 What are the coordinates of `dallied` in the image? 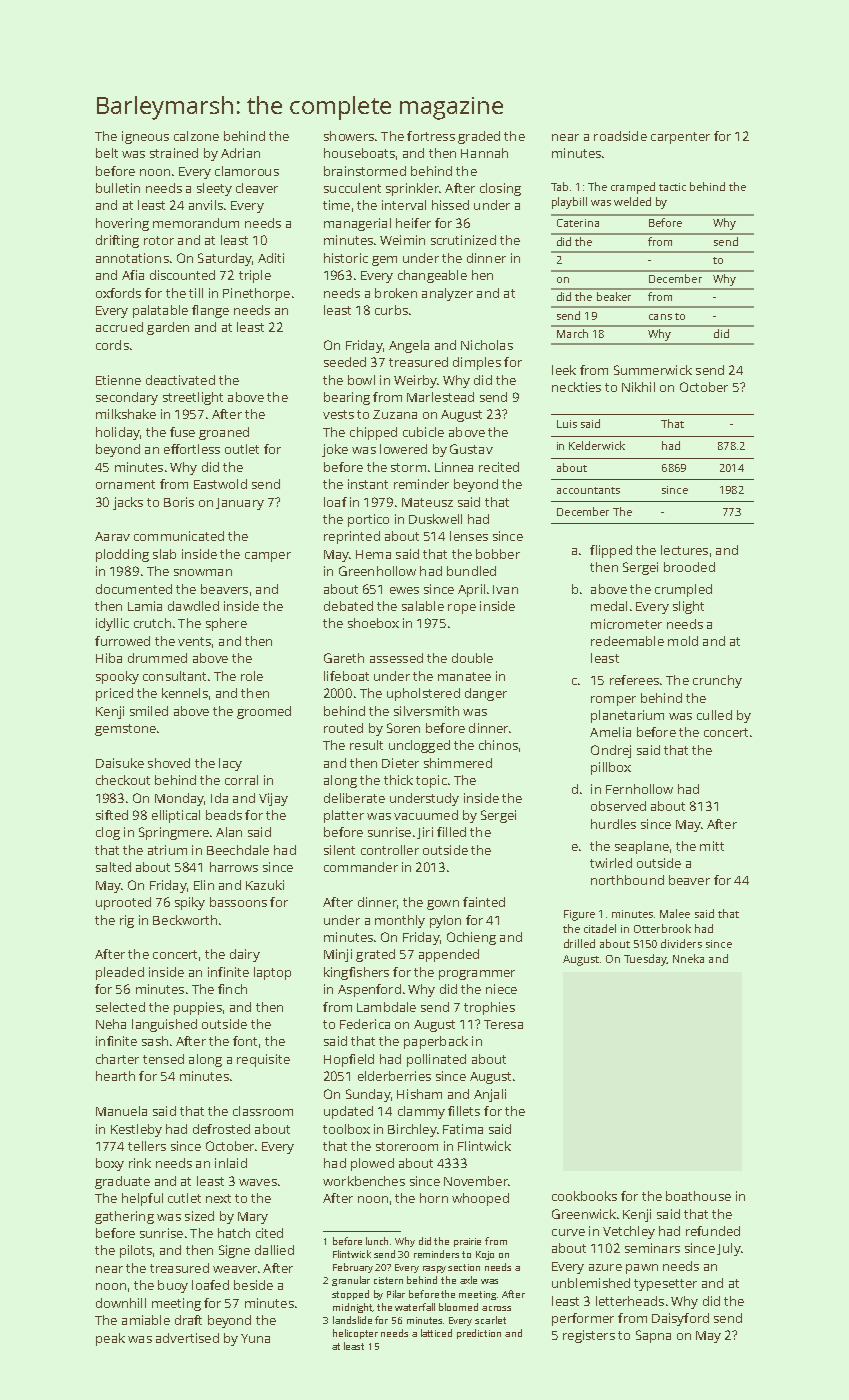 It's located at (274, 1250).
